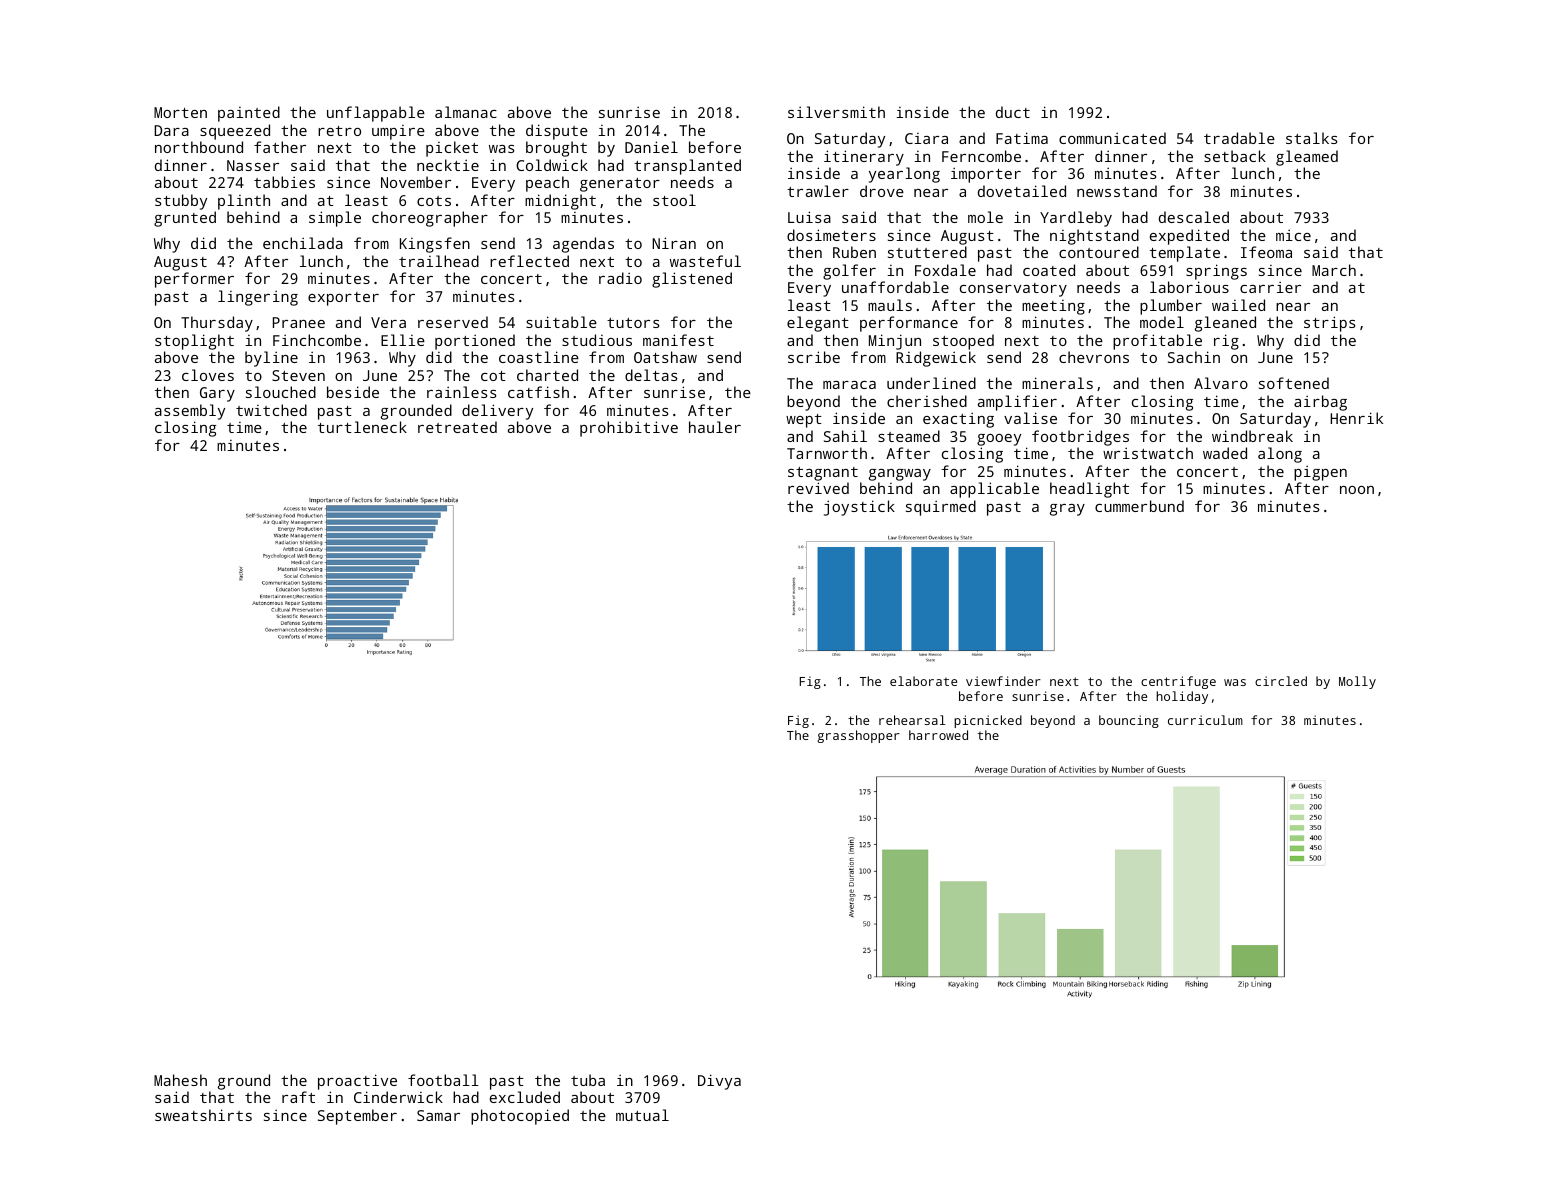 The image size is (1542, 1191). Describe the element at coordinates (938, 735) in the screenshot. I see `harrowed` at that location.
